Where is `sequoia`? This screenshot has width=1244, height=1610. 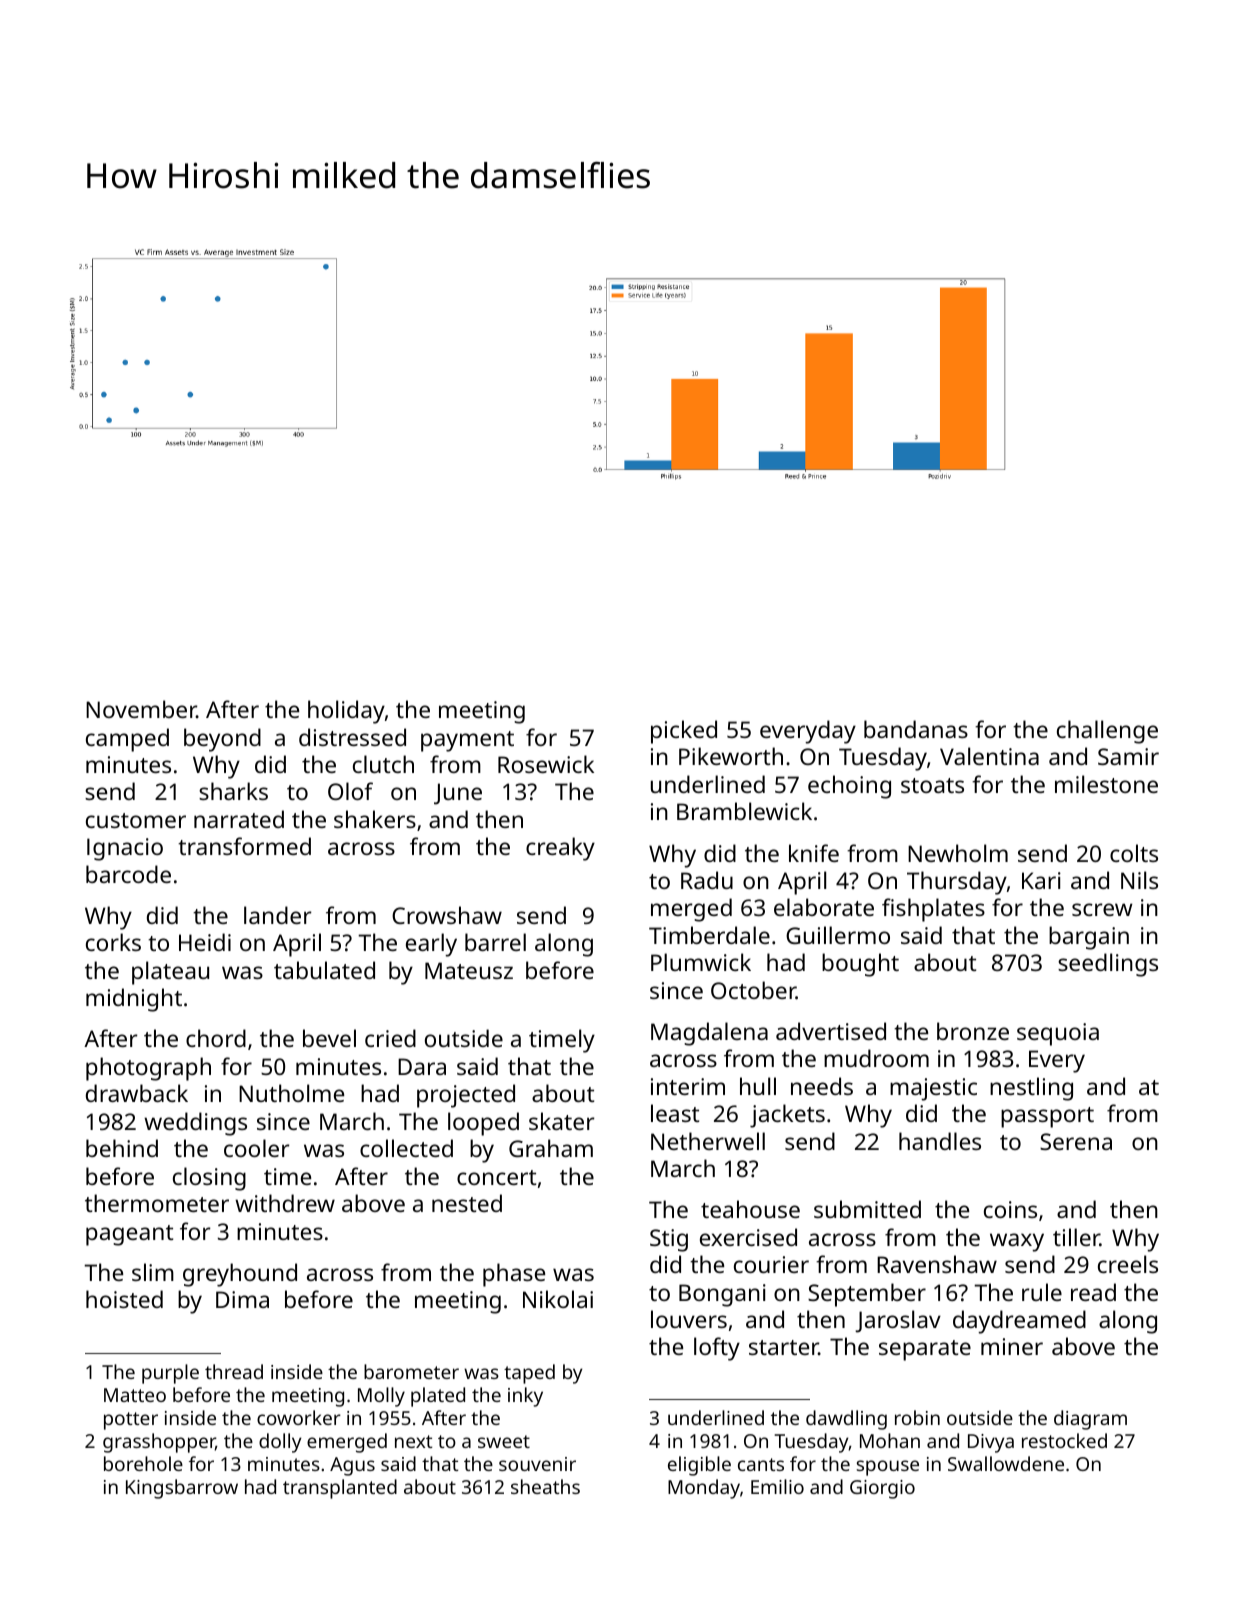 sequoia is located at coordinates (1058, 1034).
